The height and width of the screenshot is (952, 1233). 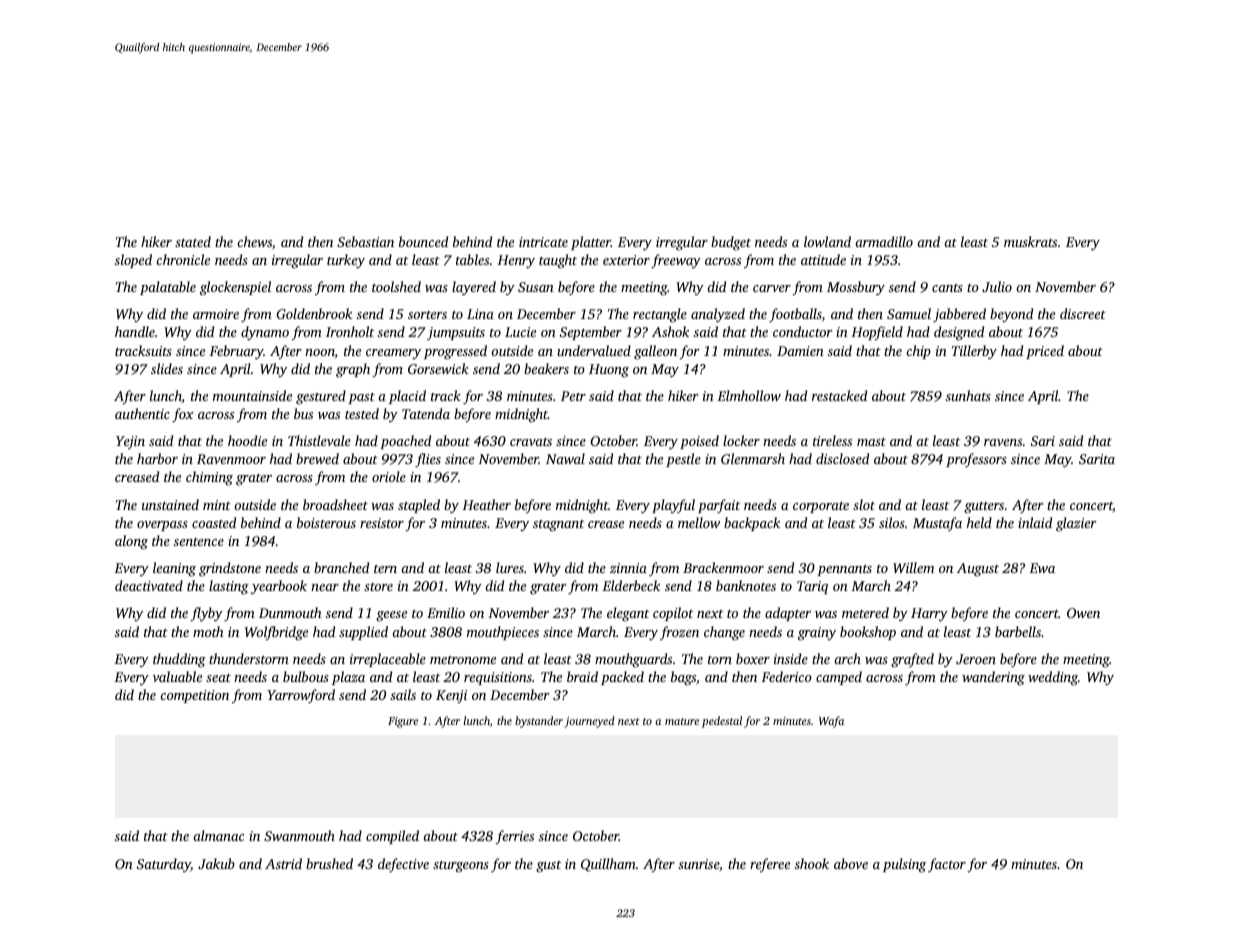 What do you see at coordinates (218, 835) in the screenshot?
I see `almanac` at bounding box center [218, 835].
